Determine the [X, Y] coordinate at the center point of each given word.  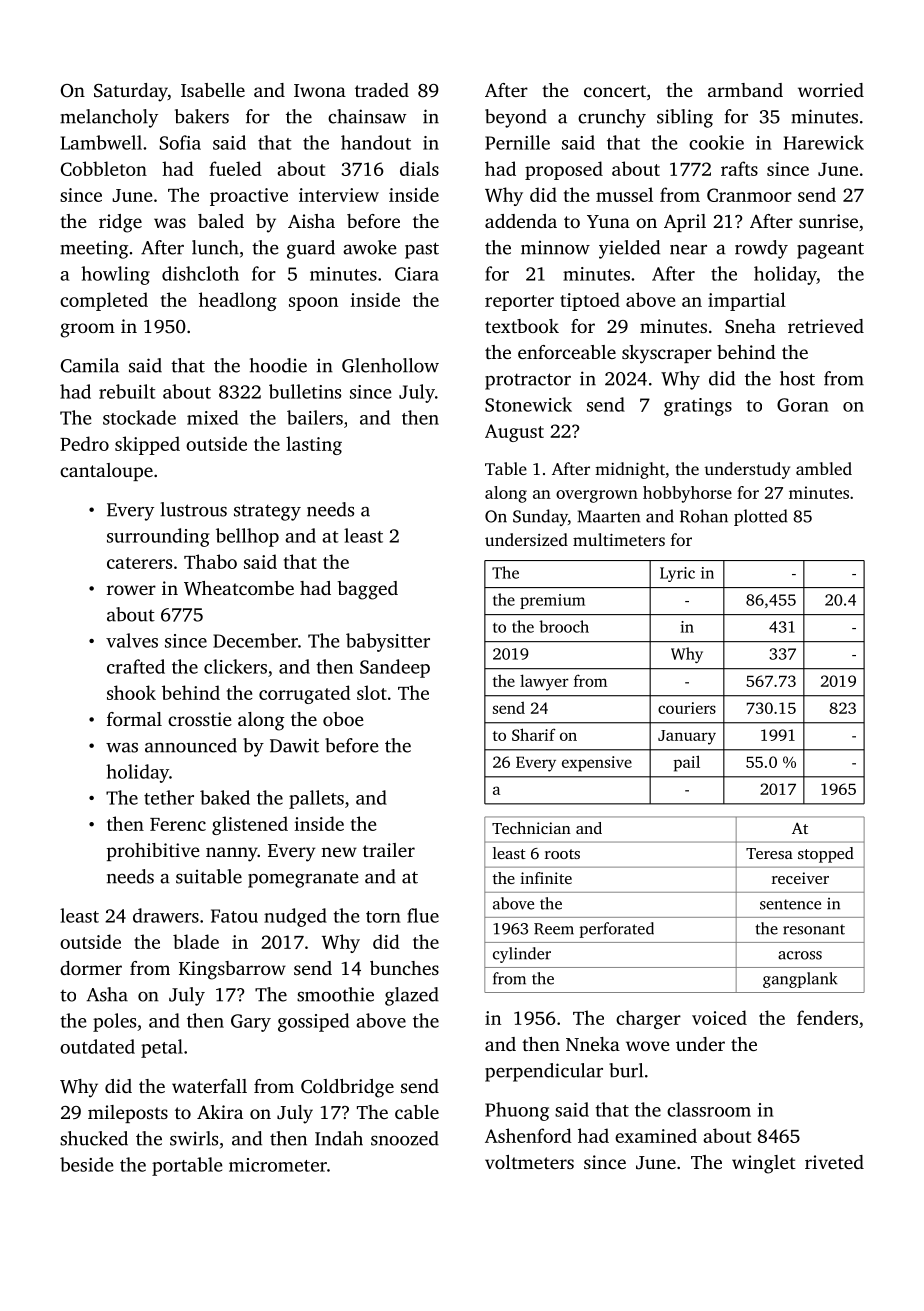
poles [114, 1022]
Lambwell [101, 142]
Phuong [517, 1111]
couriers [687, 708]
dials [419, 168]
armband [745, 90]
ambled [824, 468]
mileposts [128, 1114]
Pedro [84, 443]
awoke [369, 247]
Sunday [540, 517]
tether [169, 797]
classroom [709, 1109]
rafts [739, 168]
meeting [94, 249]
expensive [597, 764]
